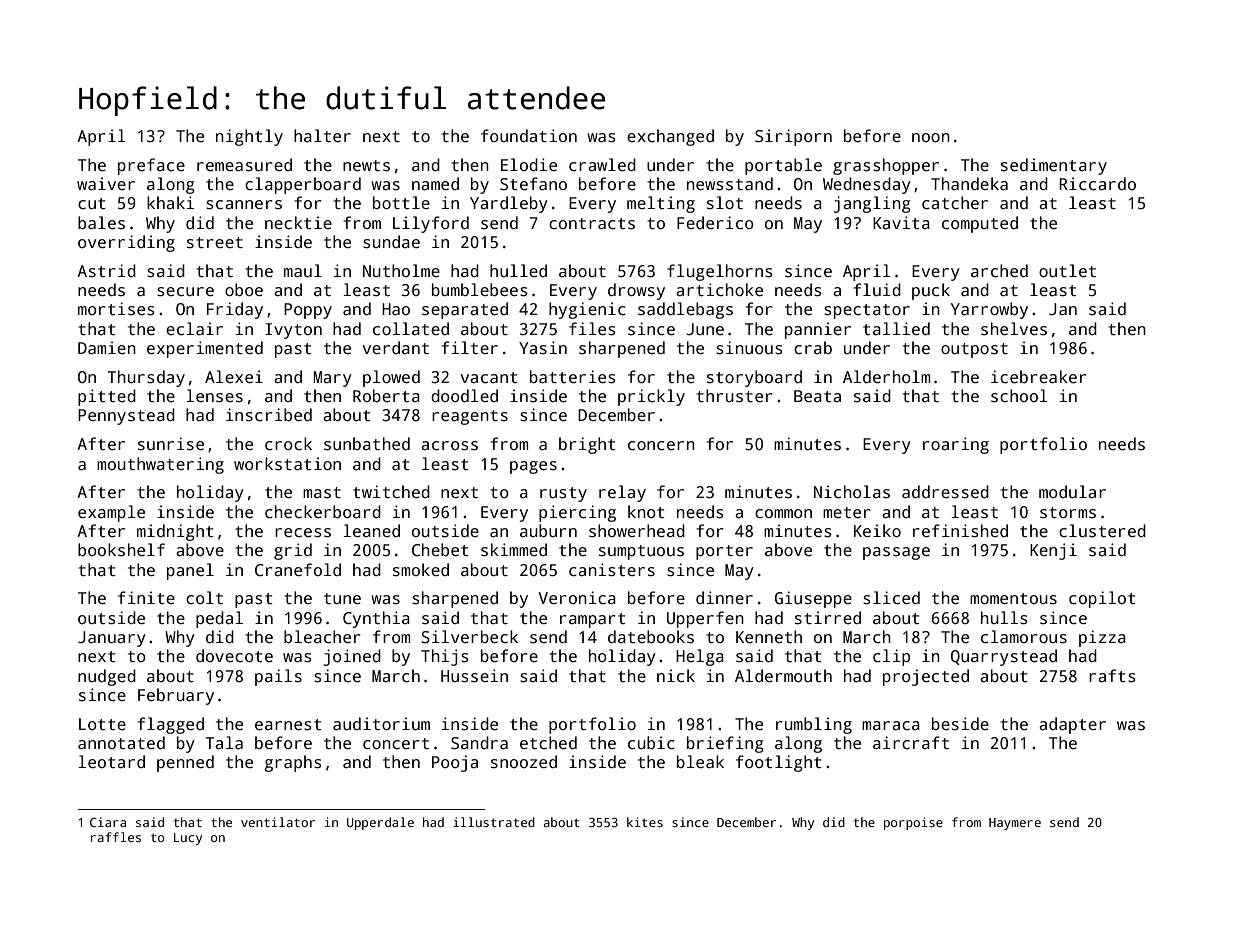  What do you see at coordinates (622, 493) in the image?
I see `relay` at bounding box center [622, 493].
